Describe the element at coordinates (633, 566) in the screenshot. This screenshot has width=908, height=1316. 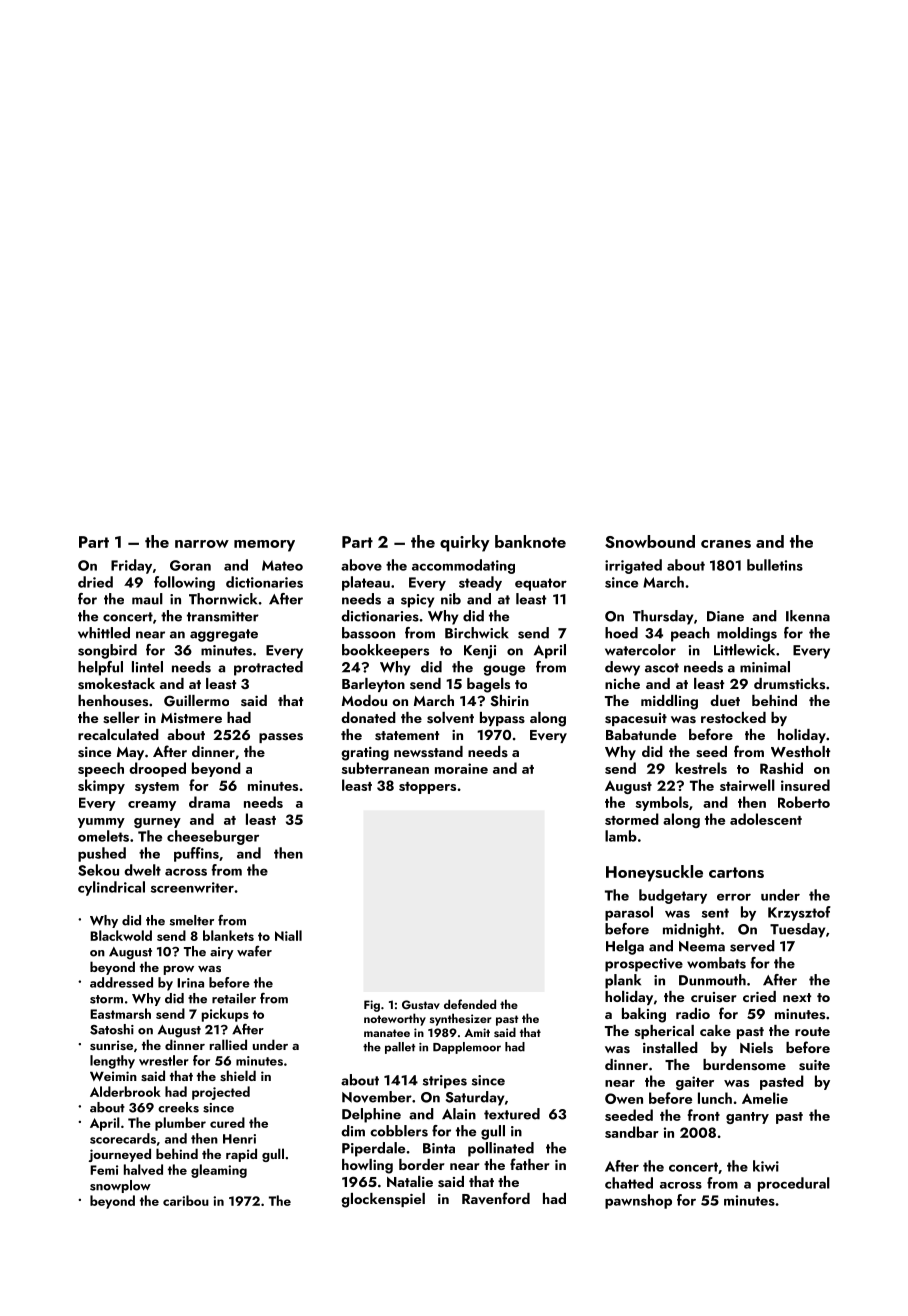
I see `irrigated` at that location.
